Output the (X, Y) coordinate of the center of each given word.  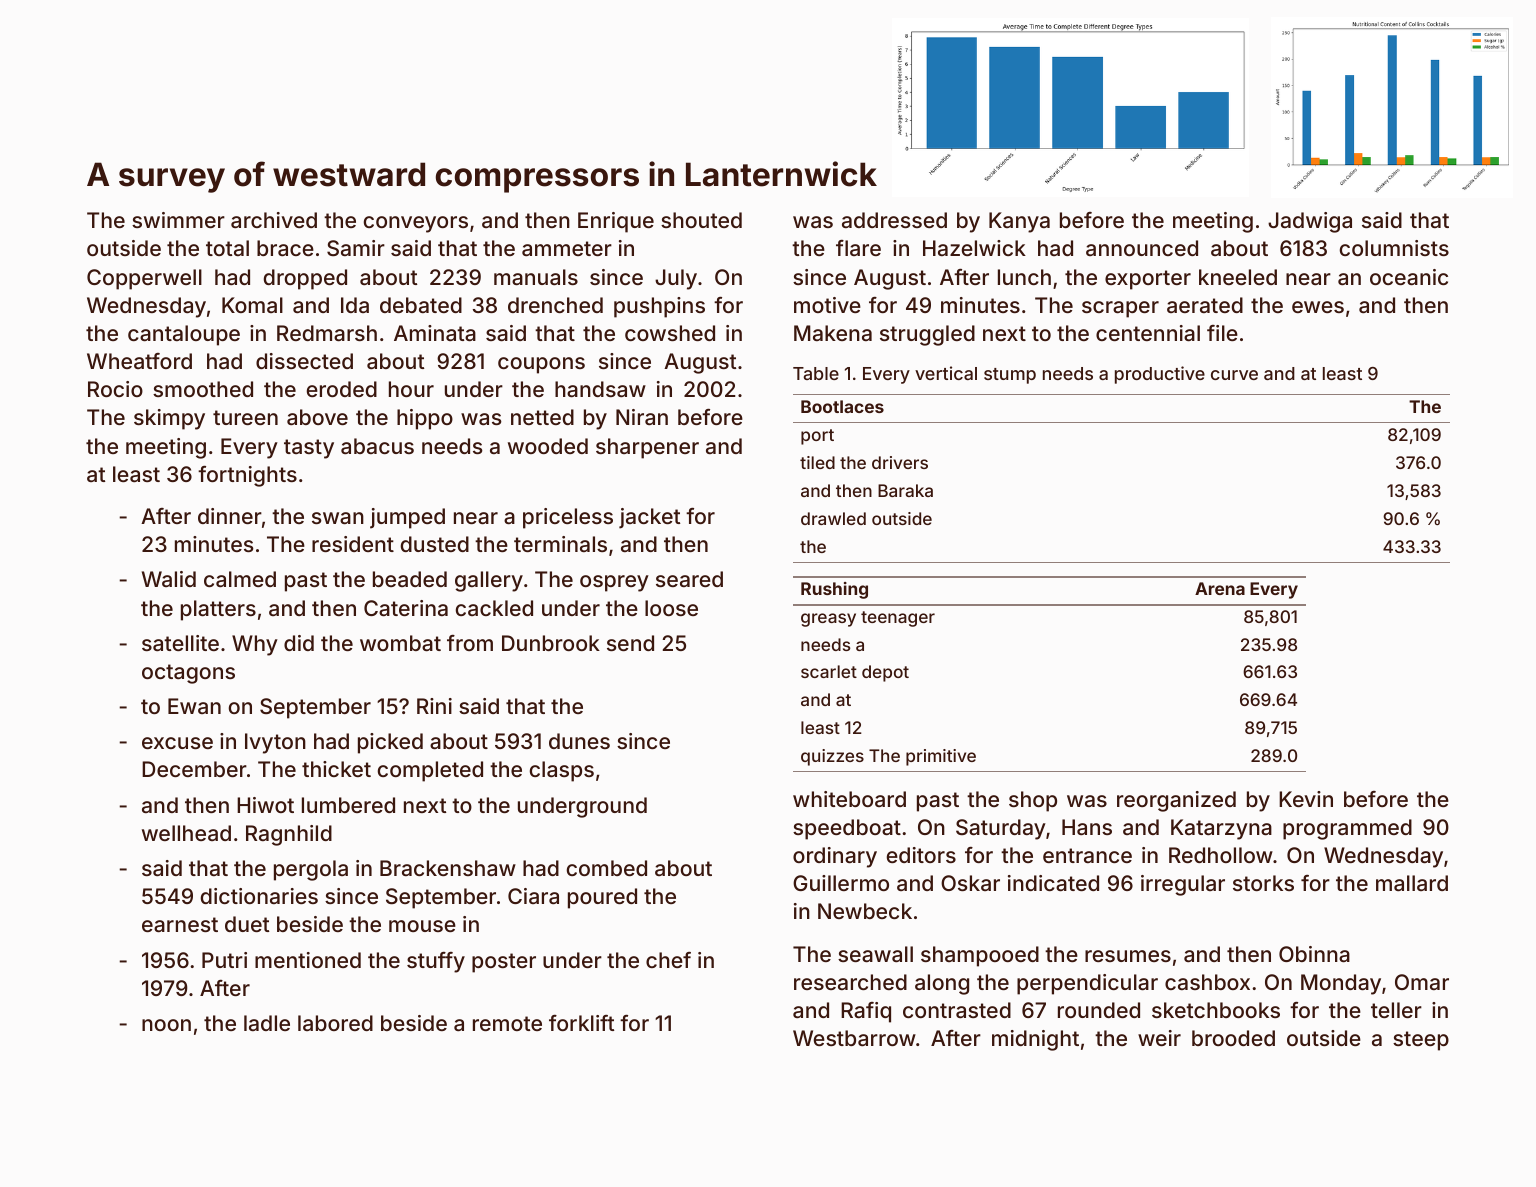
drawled (833, 518)
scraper (1120, 309)
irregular (1183, 885)
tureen (245, 417)
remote (507, 1023)
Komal (252, 305)
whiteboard (849, 799)
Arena (1220, 588)
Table (816, 373)
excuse (177, 743)
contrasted (957, 1010)
